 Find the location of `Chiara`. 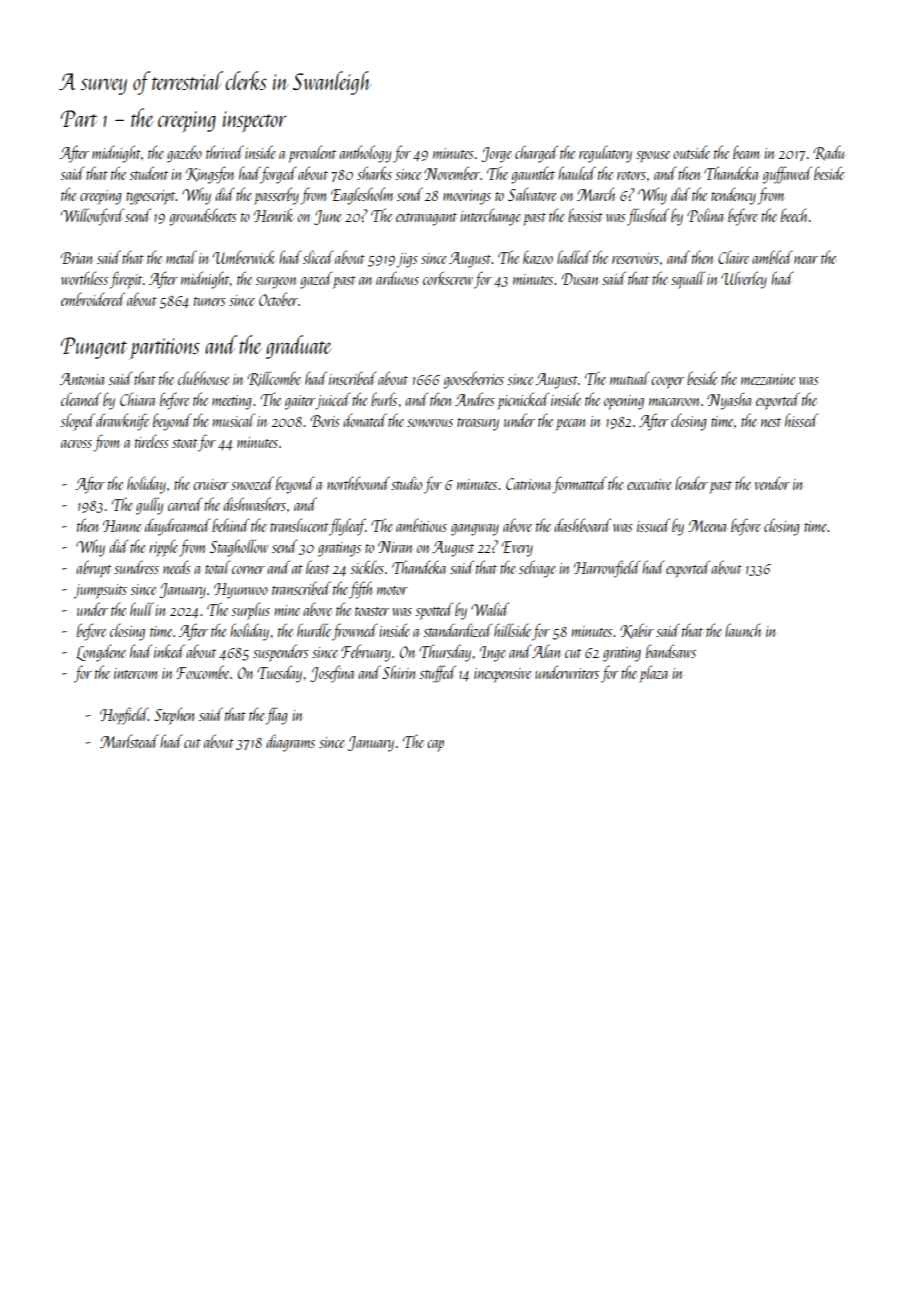

Chiara is located at coordinates (138, 399).
